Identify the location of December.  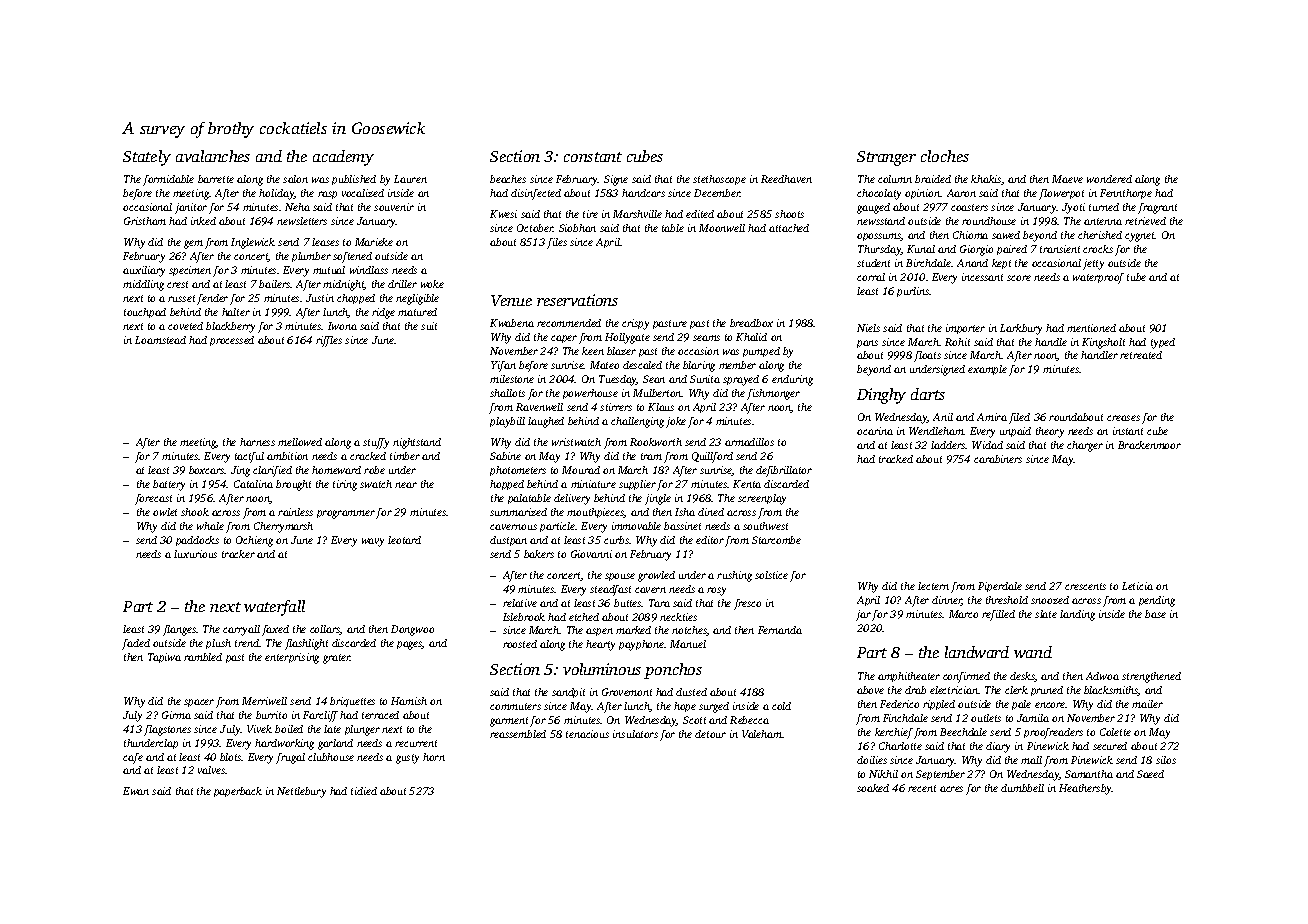
(717, 193).
